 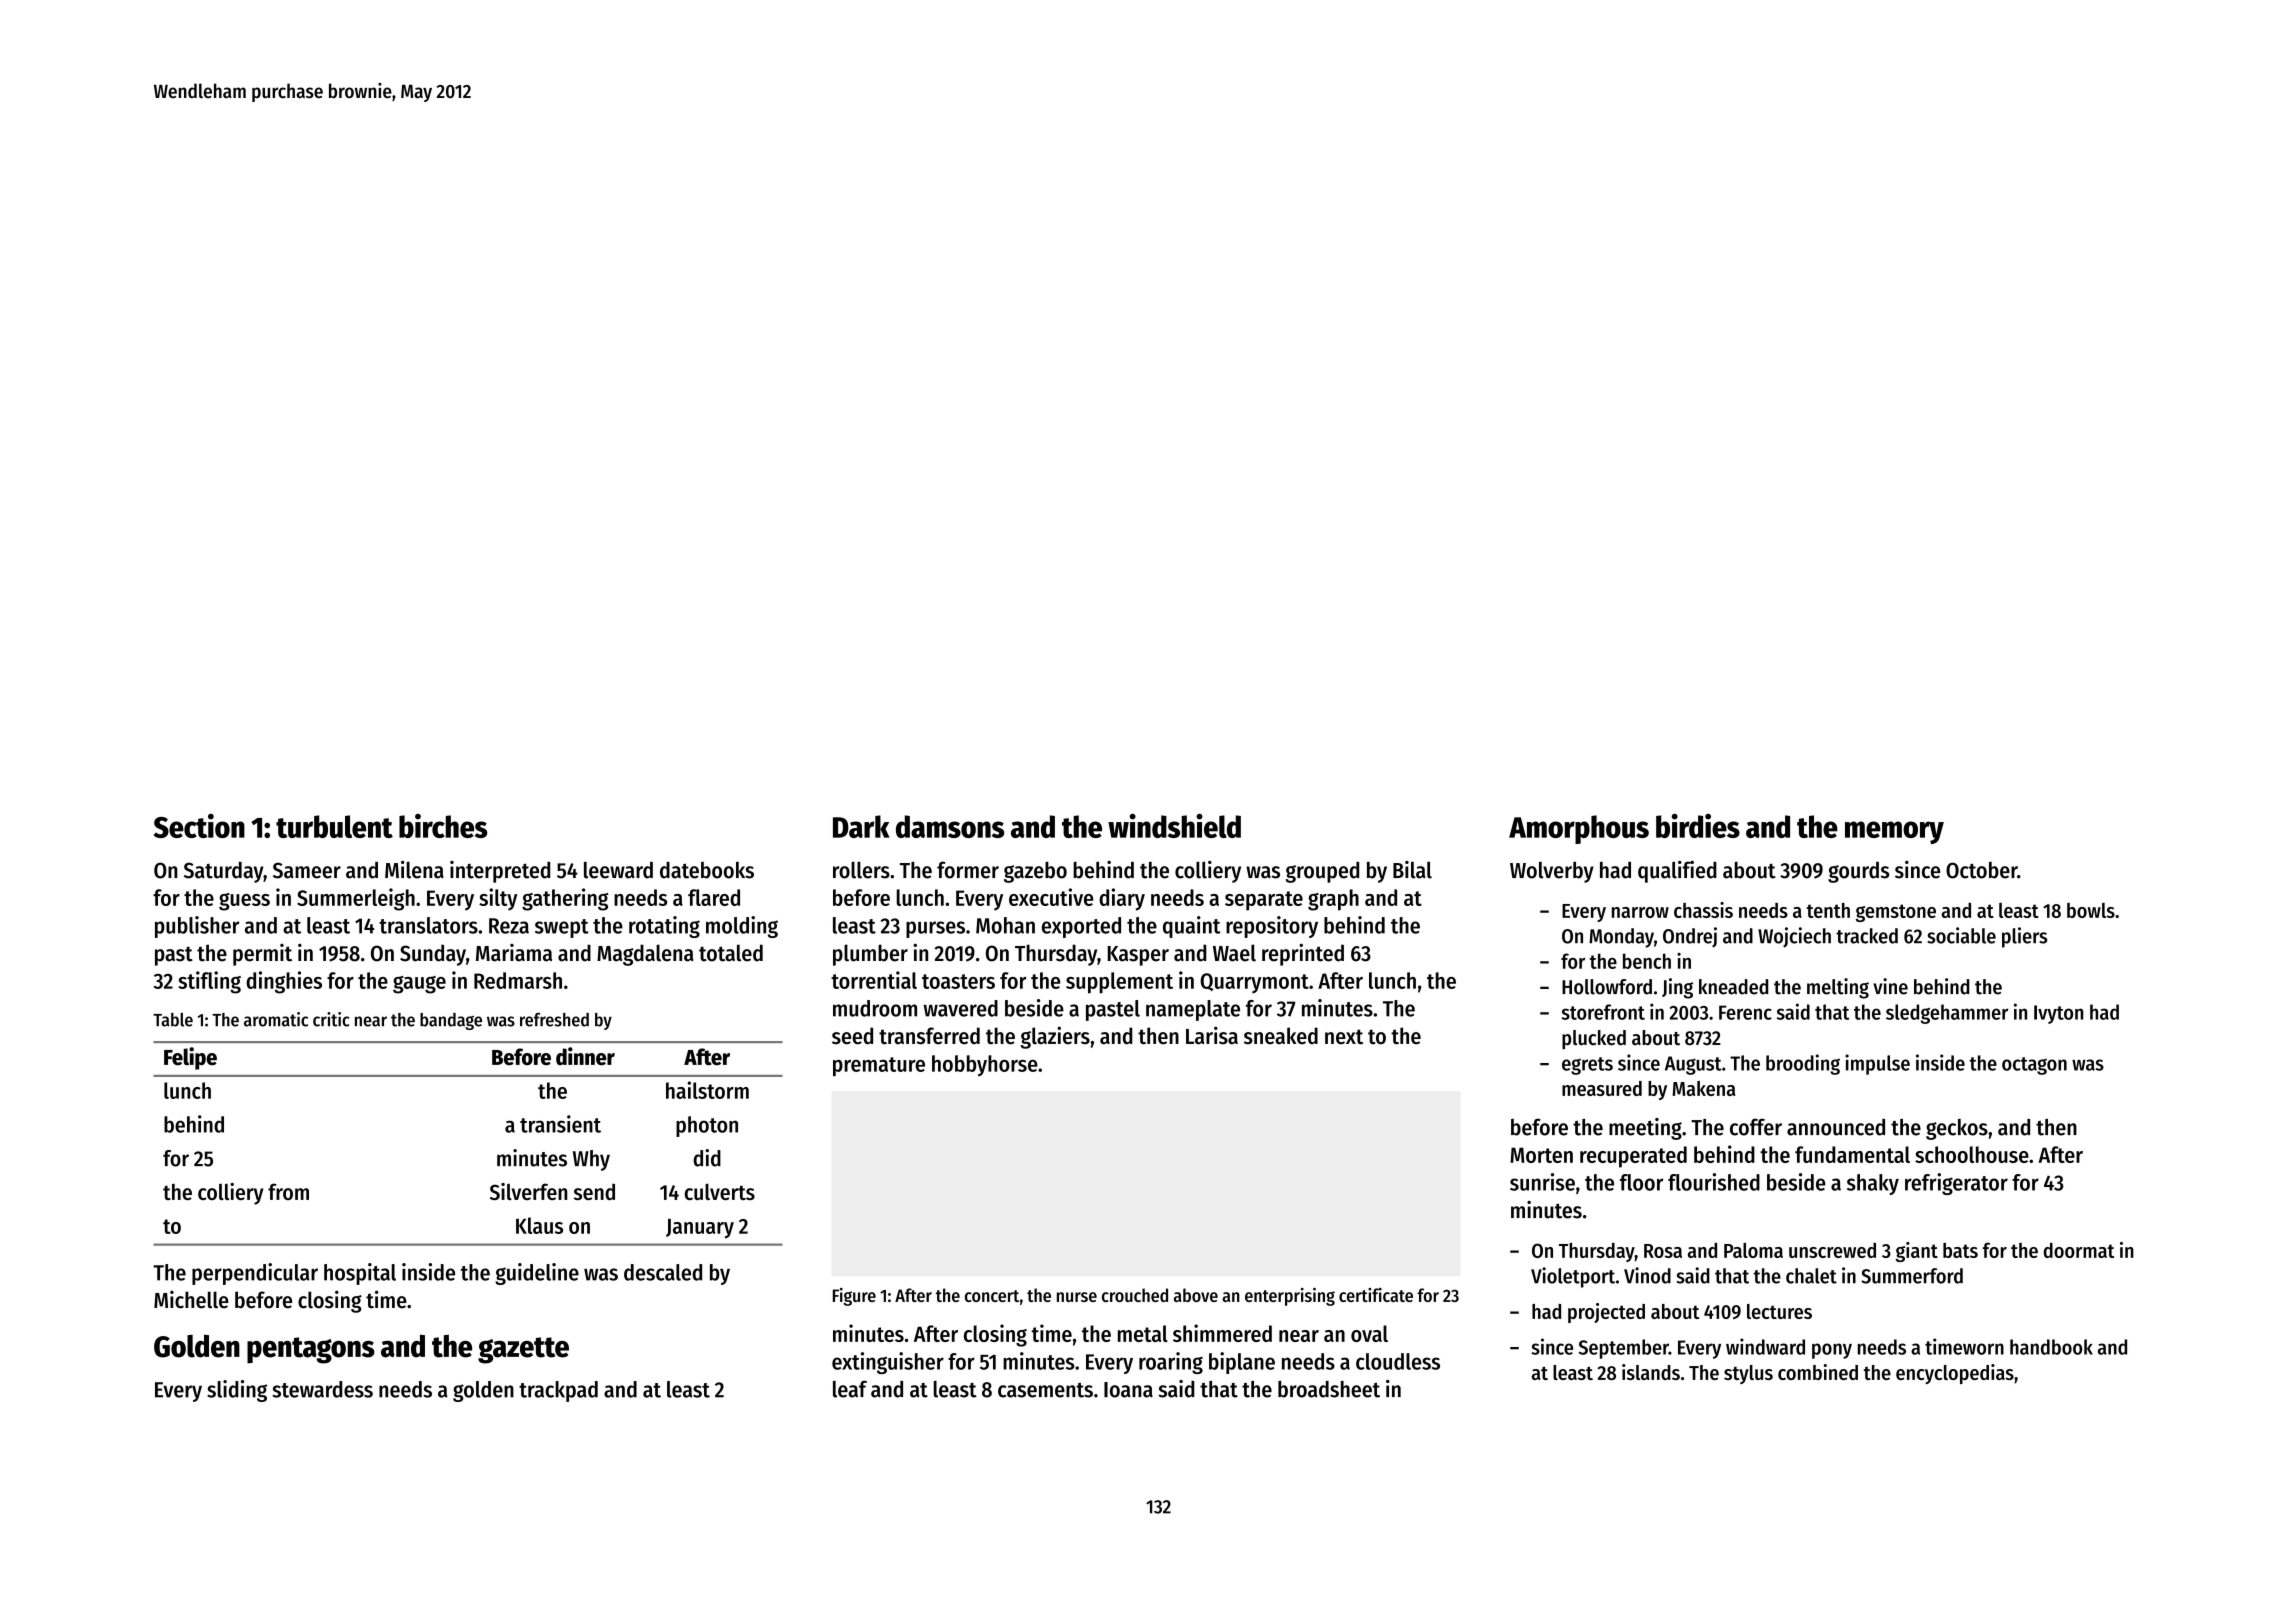 I want to click on extinguisher, so click(x=888, y=1363).
